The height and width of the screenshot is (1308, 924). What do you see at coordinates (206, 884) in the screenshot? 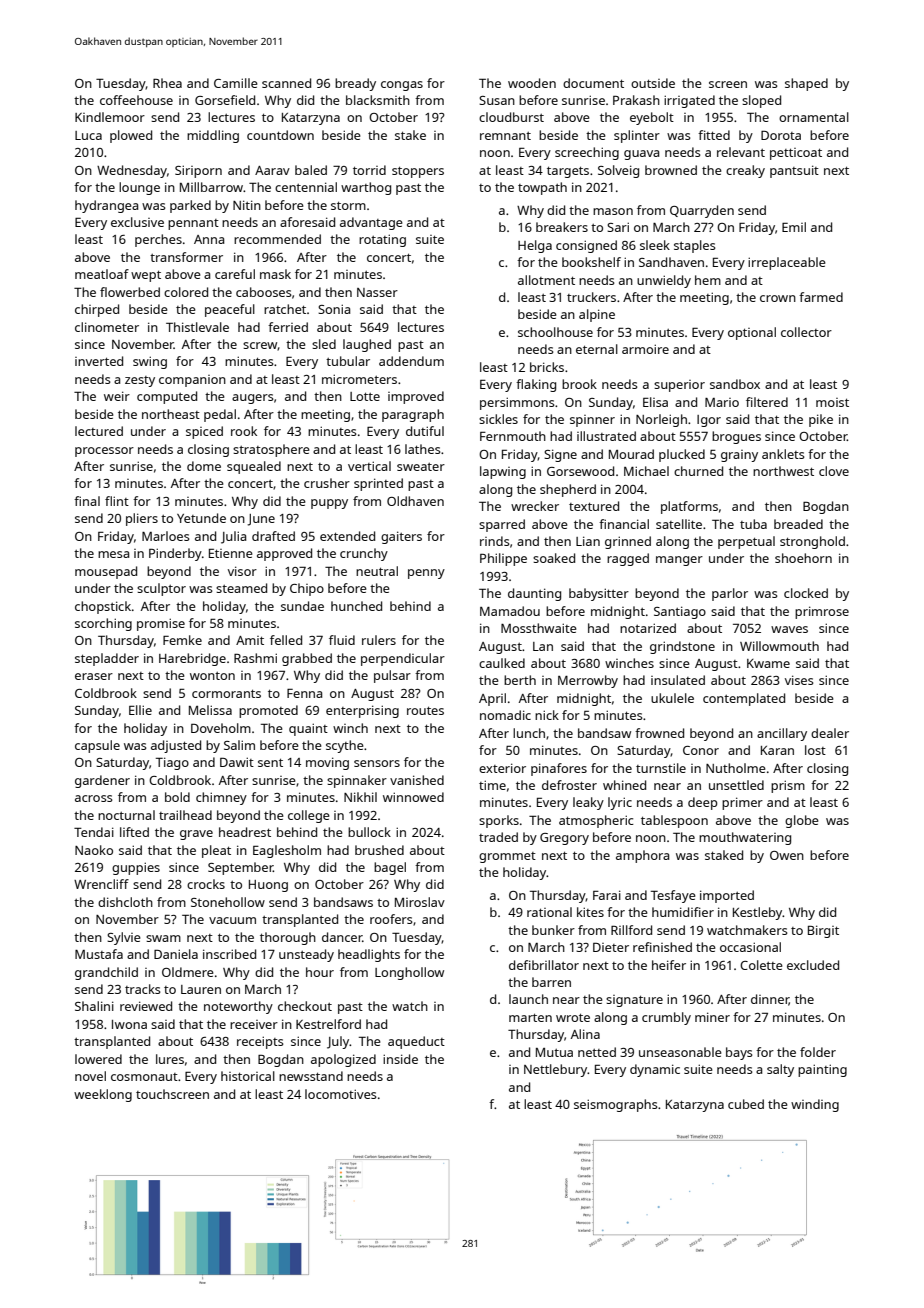
I see `crocks` at bounding box center [206, 884].
